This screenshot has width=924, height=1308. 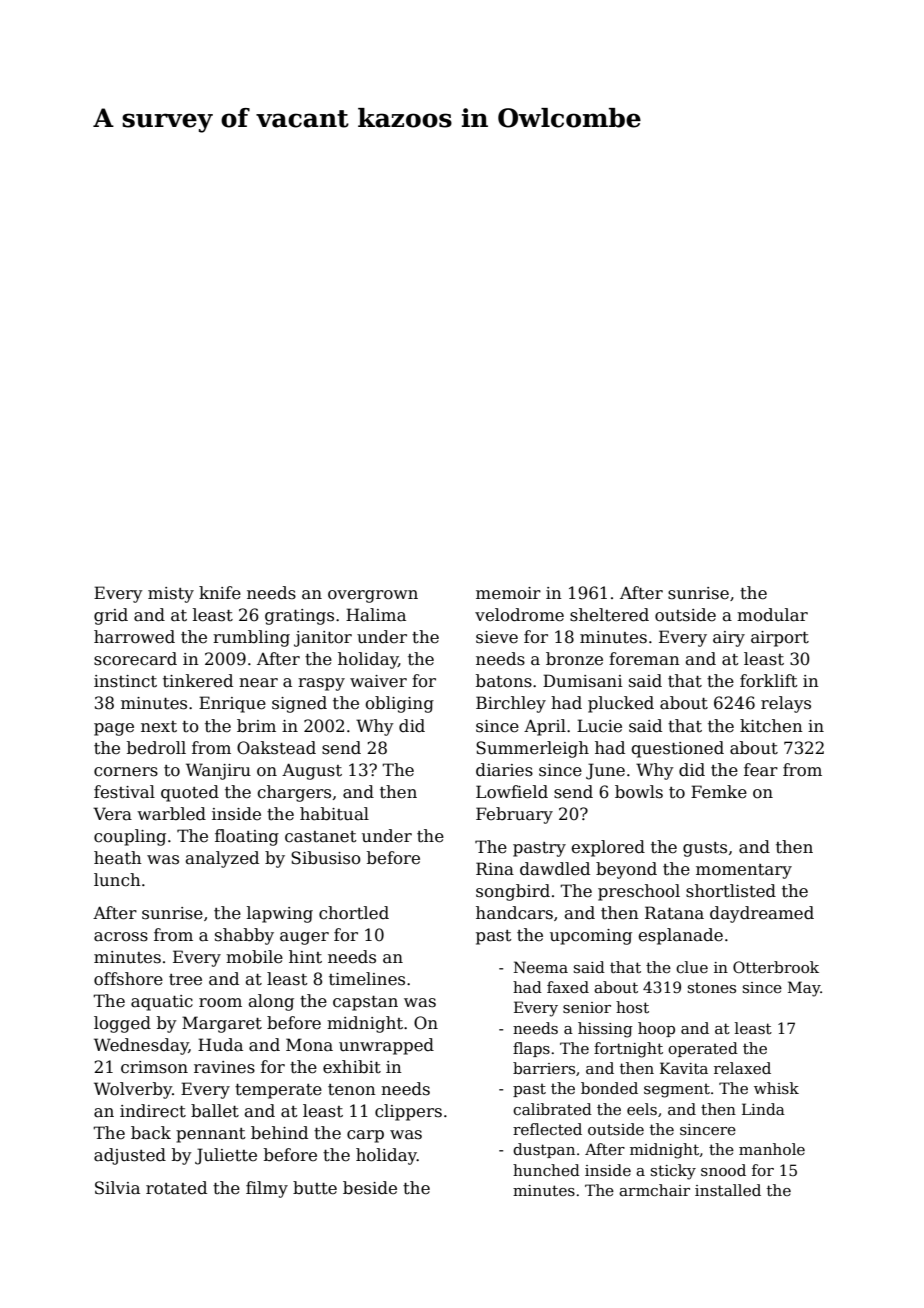 I want to click on clue, so click(x=692, y=967).
